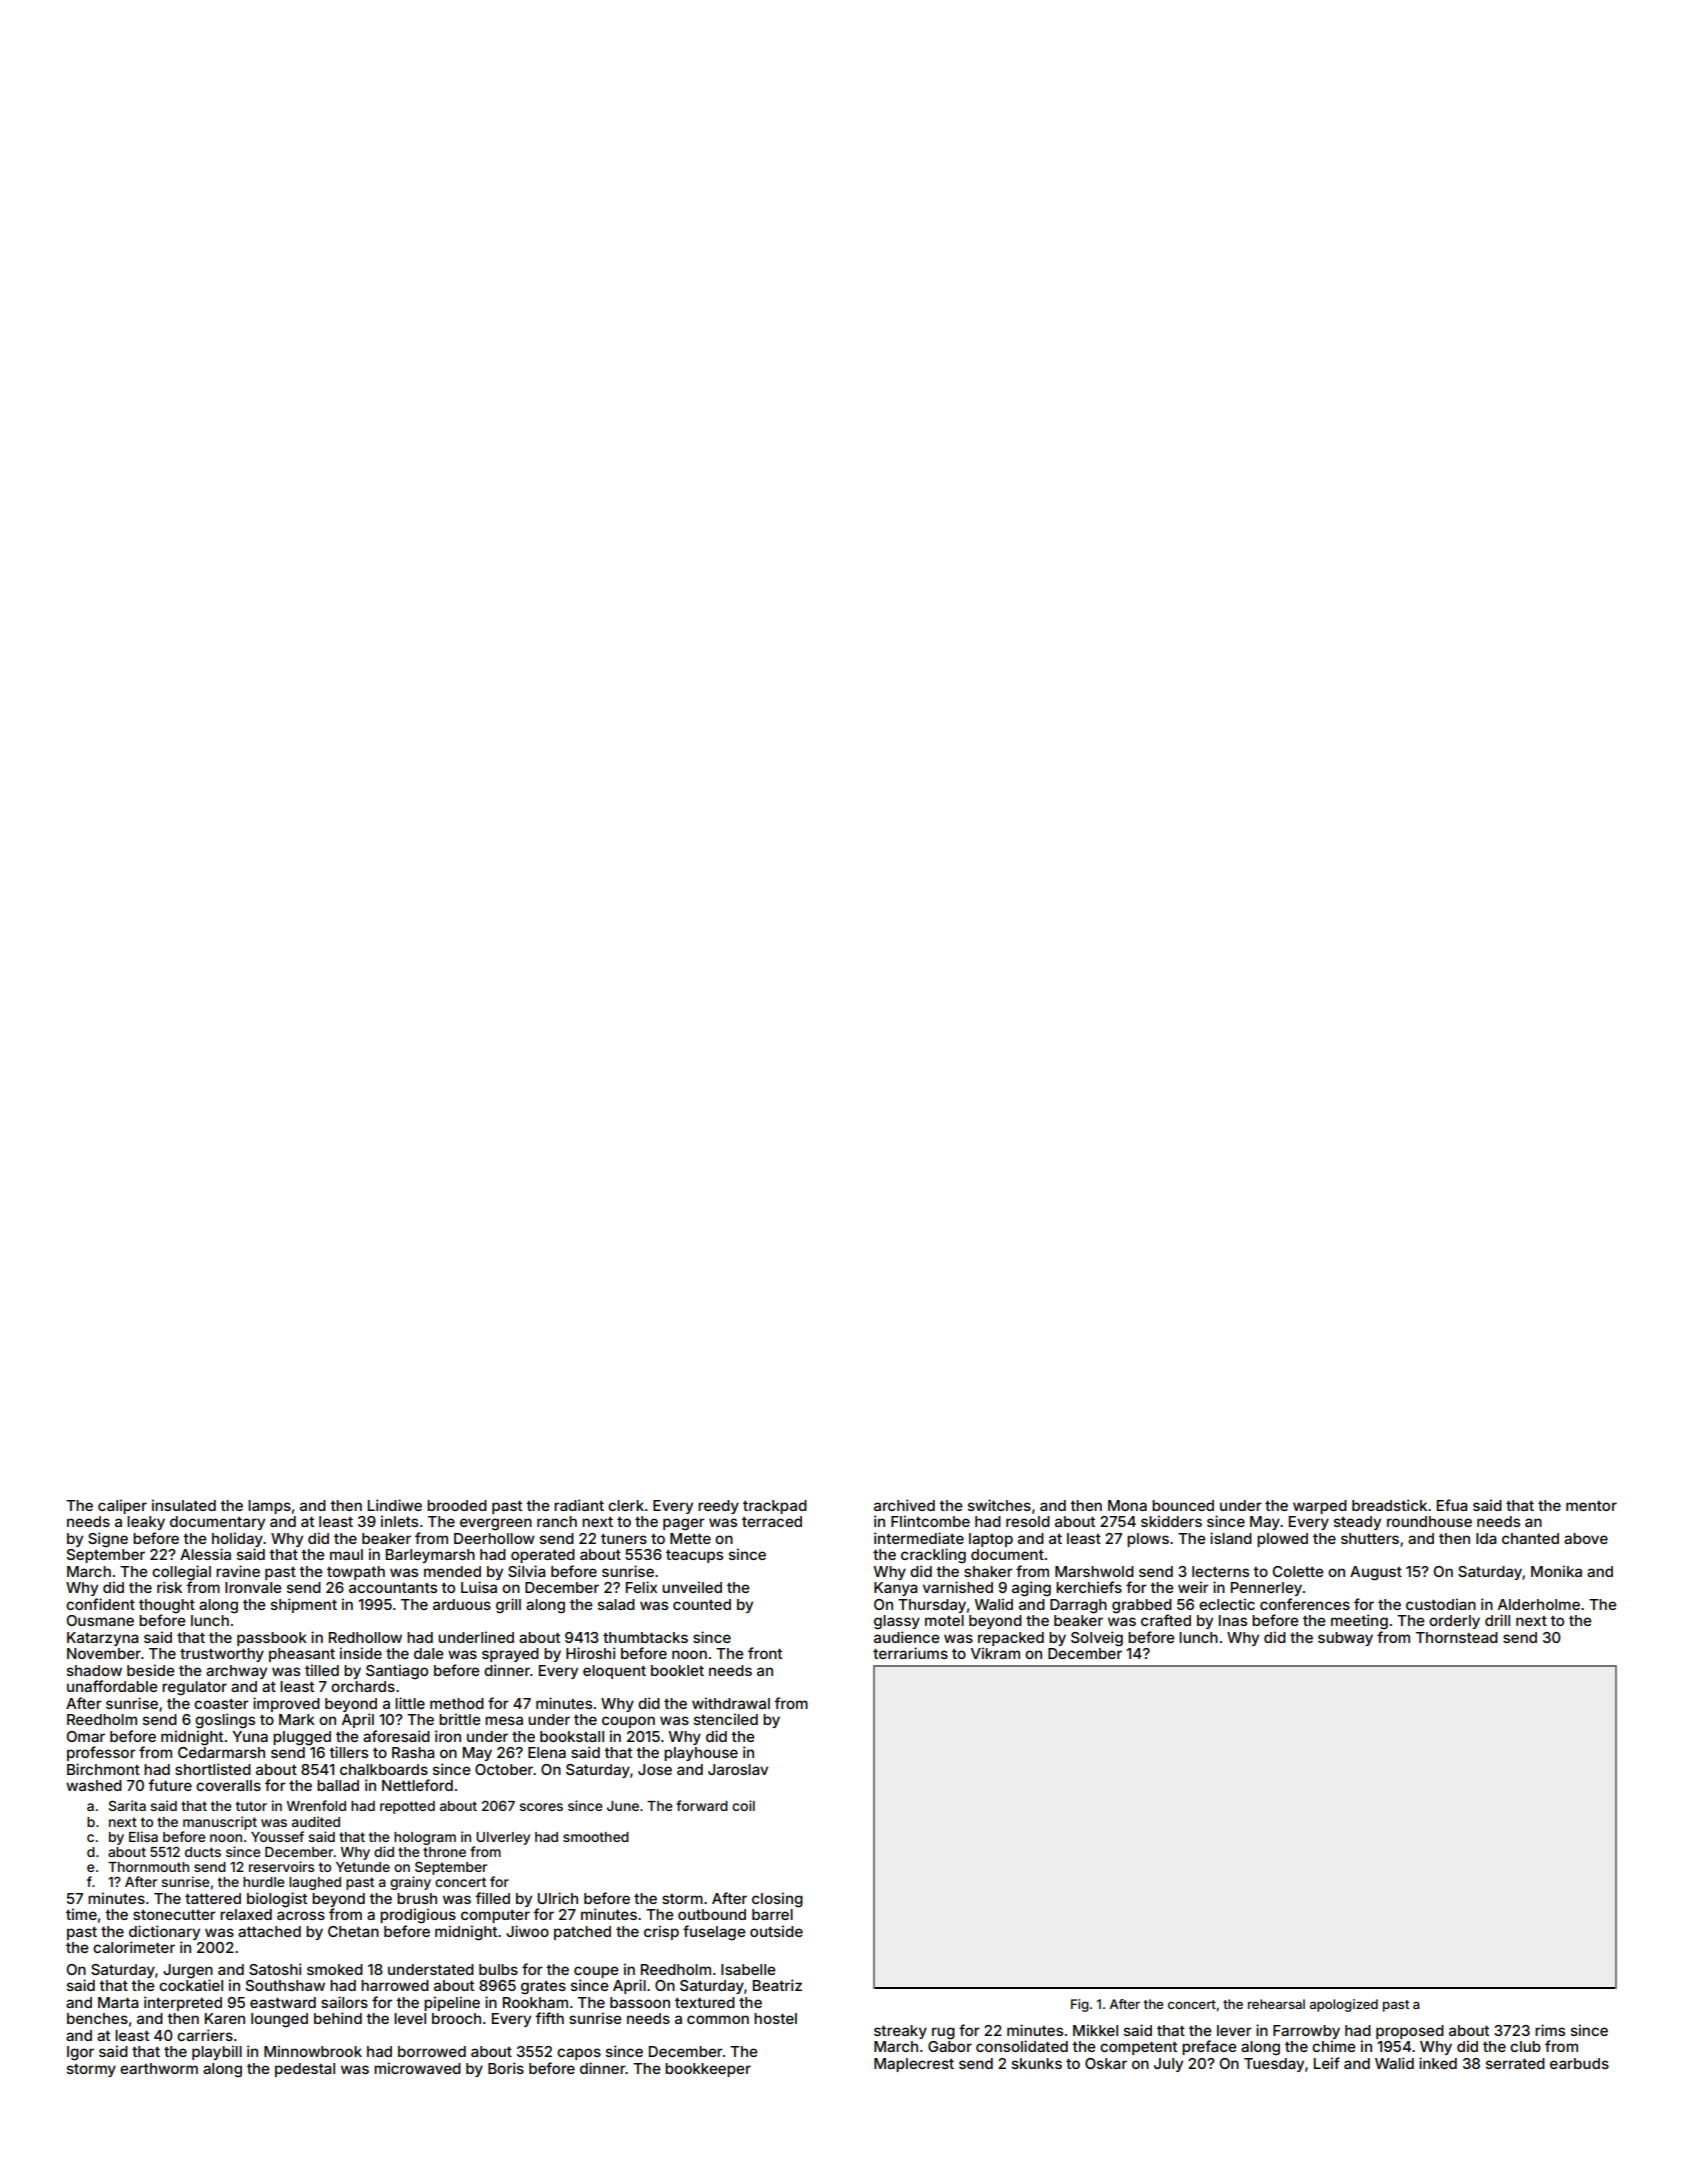  I want to click on Monika, so click(1556, 1571).
